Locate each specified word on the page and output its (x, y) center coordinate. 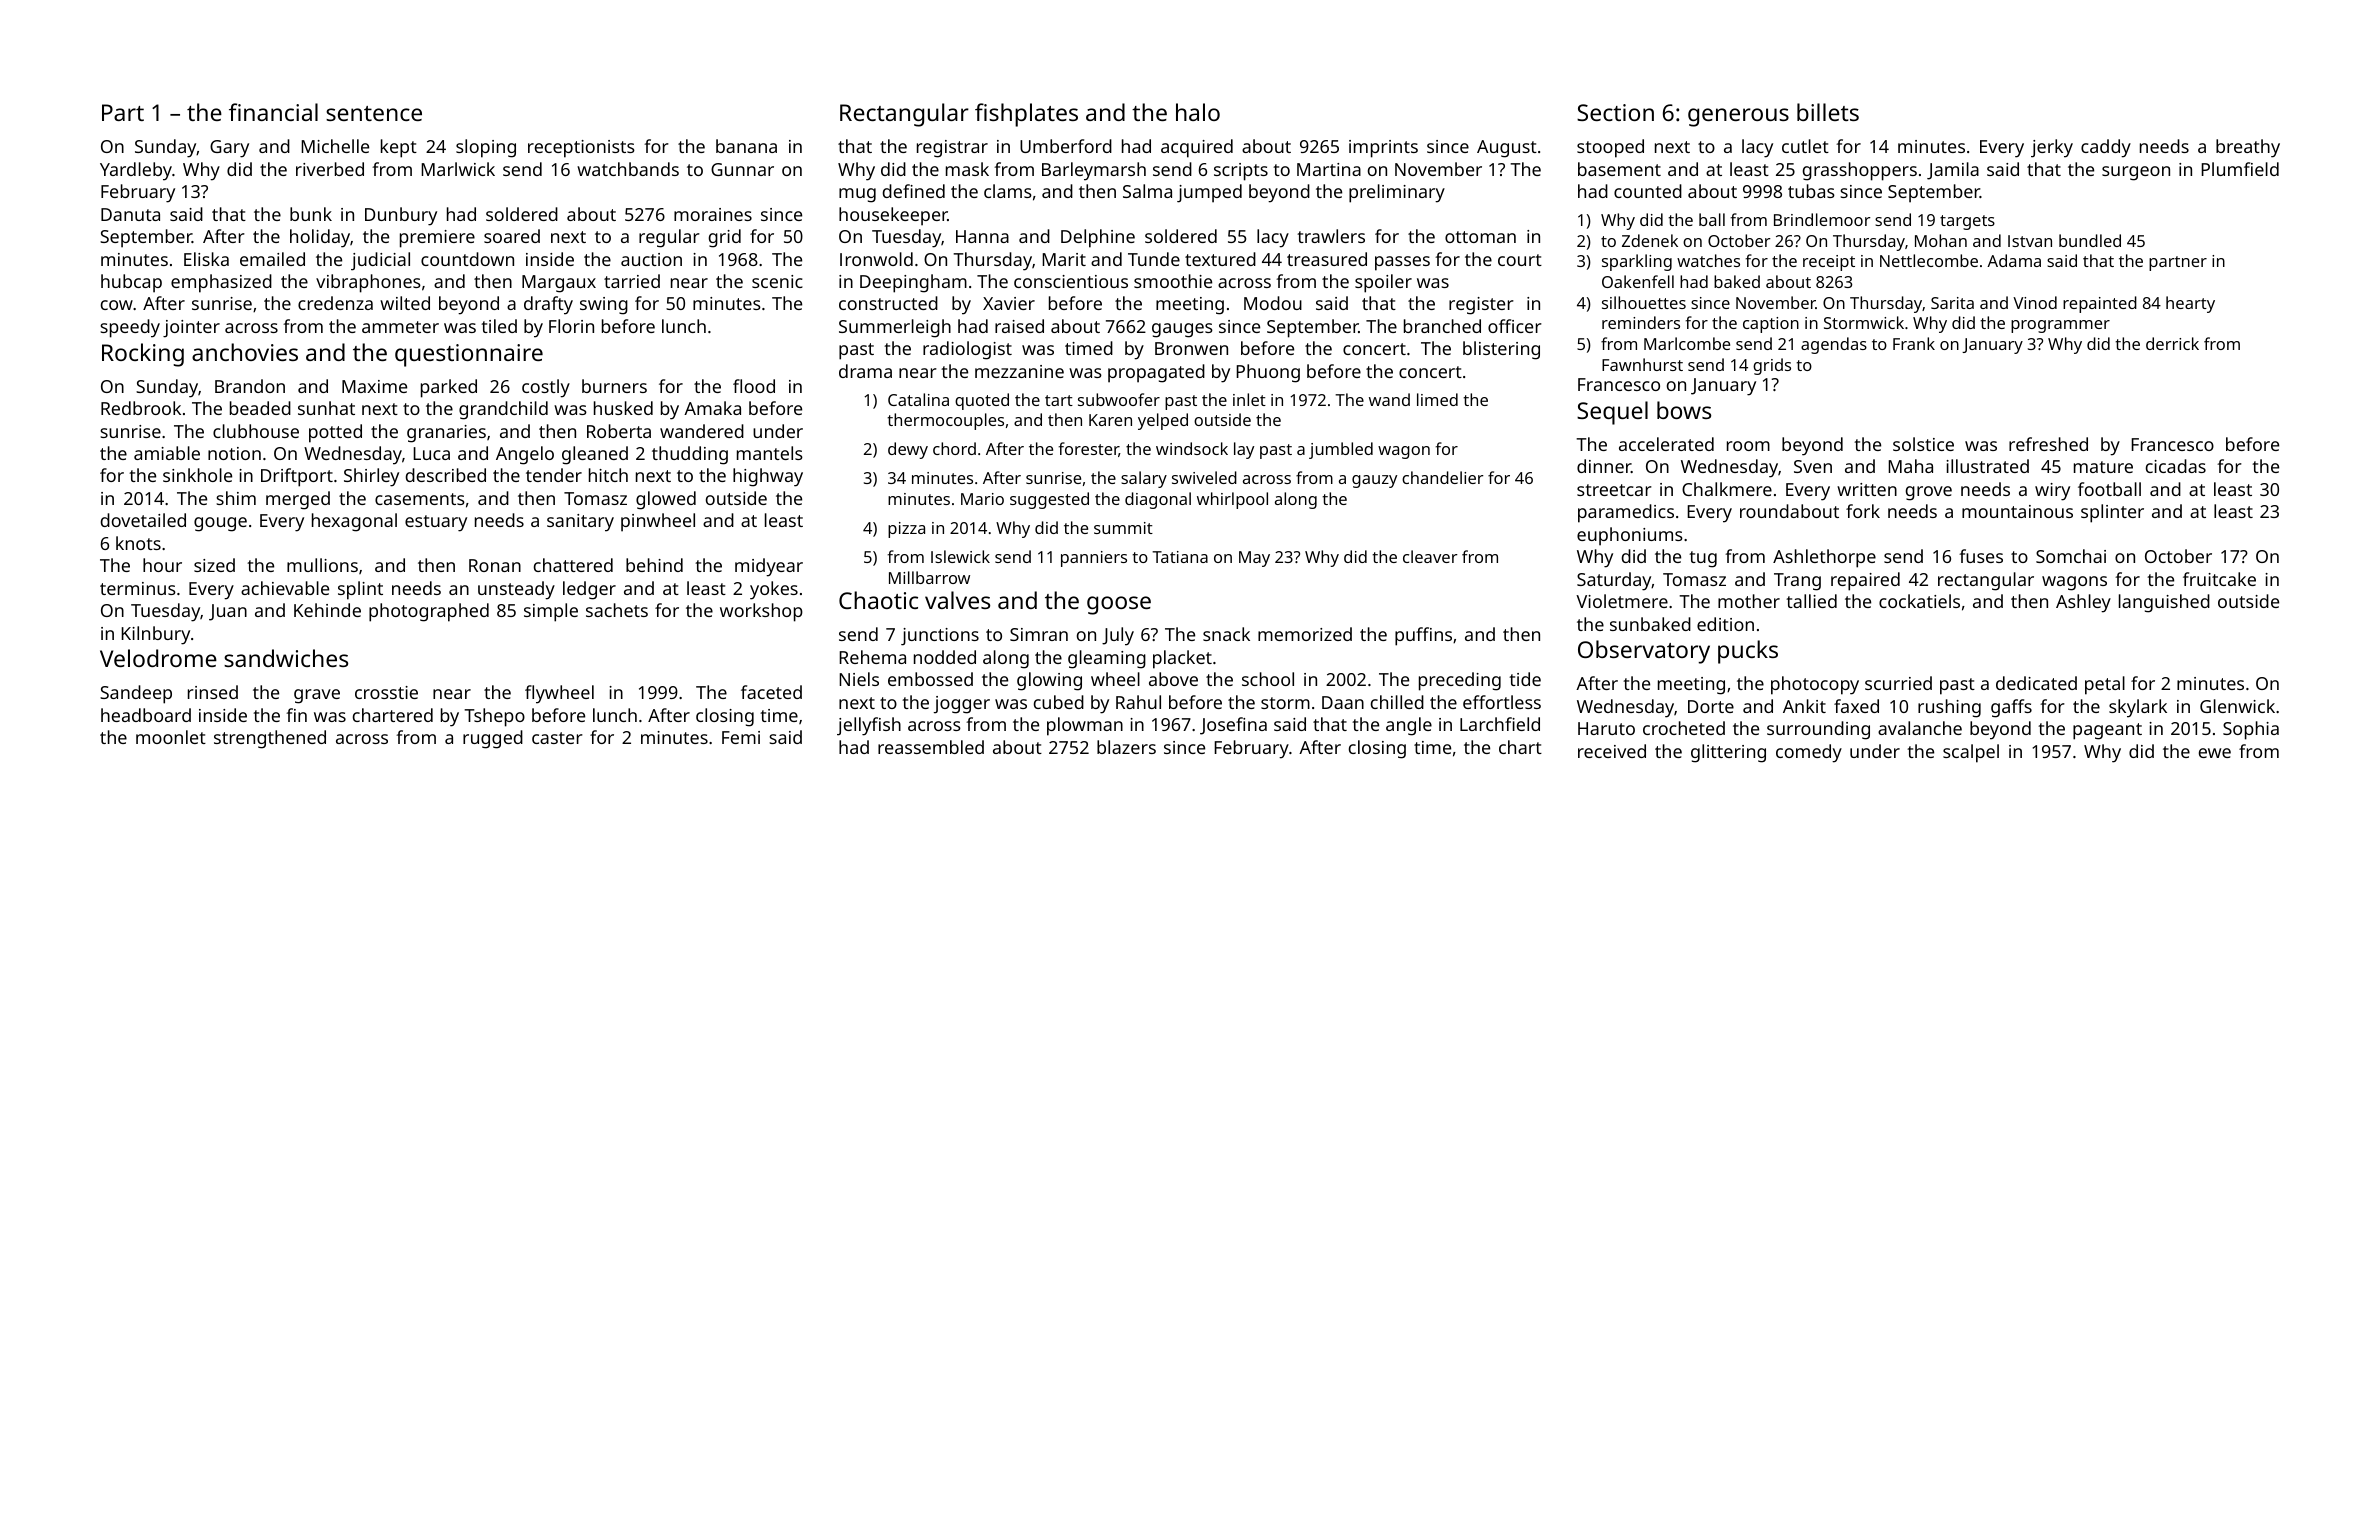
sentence (374, 113)
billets (1828, 112)
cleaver (1430, 556)
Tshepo (494, 717)
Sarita (1952, 303)
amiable (167, 453)
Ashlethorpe (1824, 558)
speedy (130, 328)
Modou (1273, 303)
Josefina (1233, 726)
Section (1615, 112)
